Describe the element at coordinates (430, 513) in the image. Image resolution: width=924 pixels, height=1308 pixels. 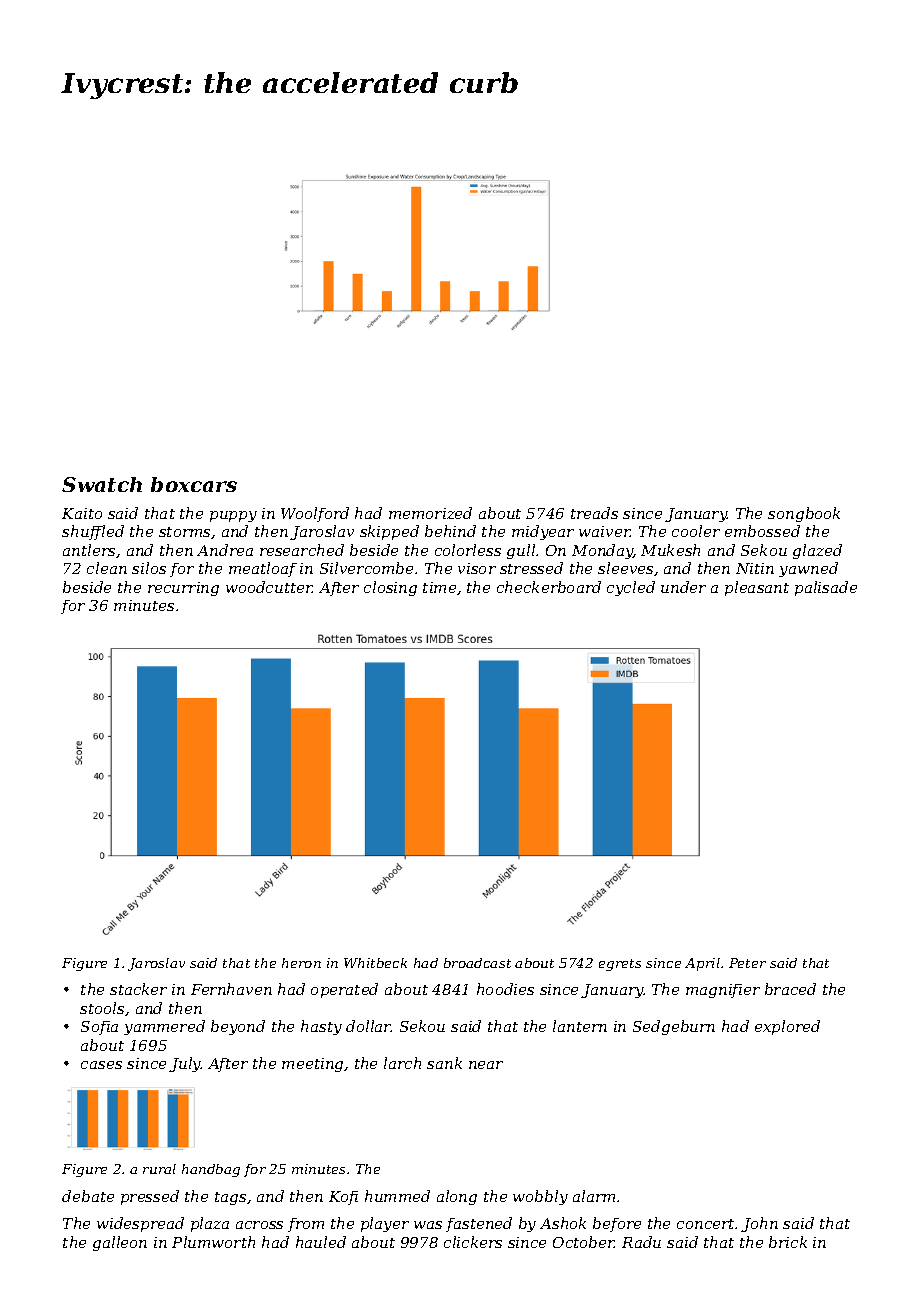
I see `memorized` at that location.
